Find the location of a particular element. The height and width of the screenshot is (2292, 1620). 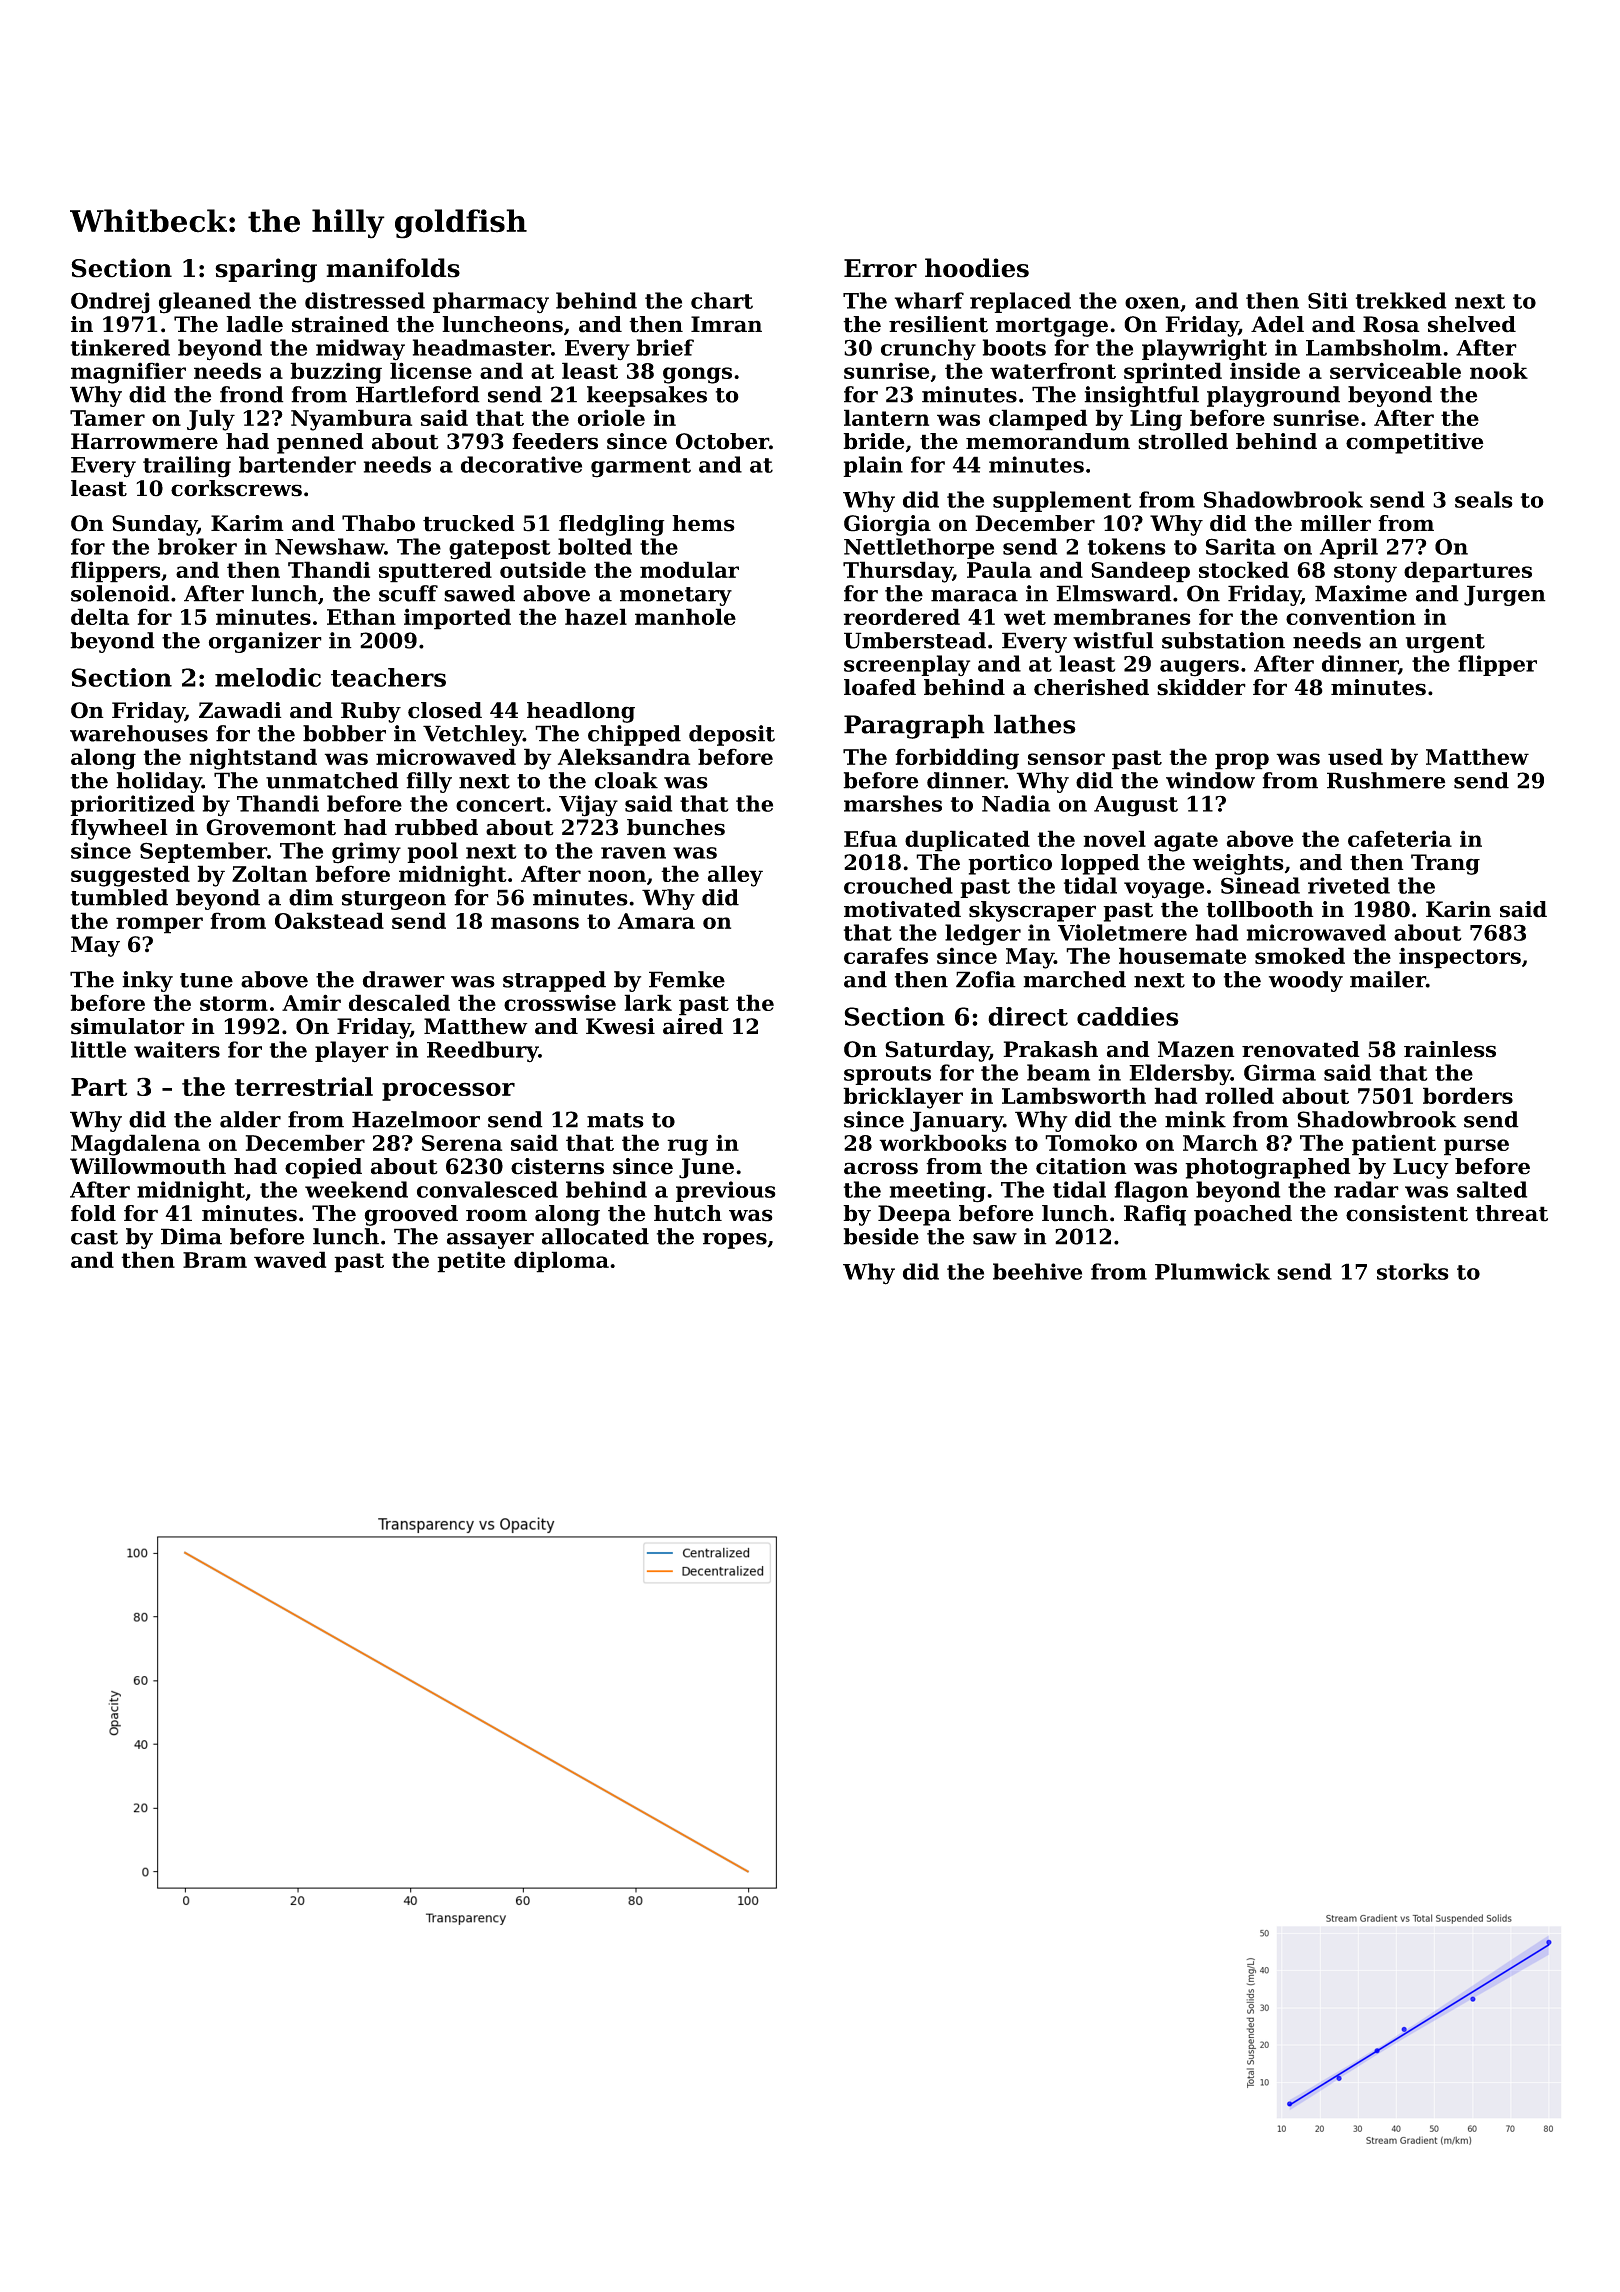

previous is located at coordinates (726, 1191).
